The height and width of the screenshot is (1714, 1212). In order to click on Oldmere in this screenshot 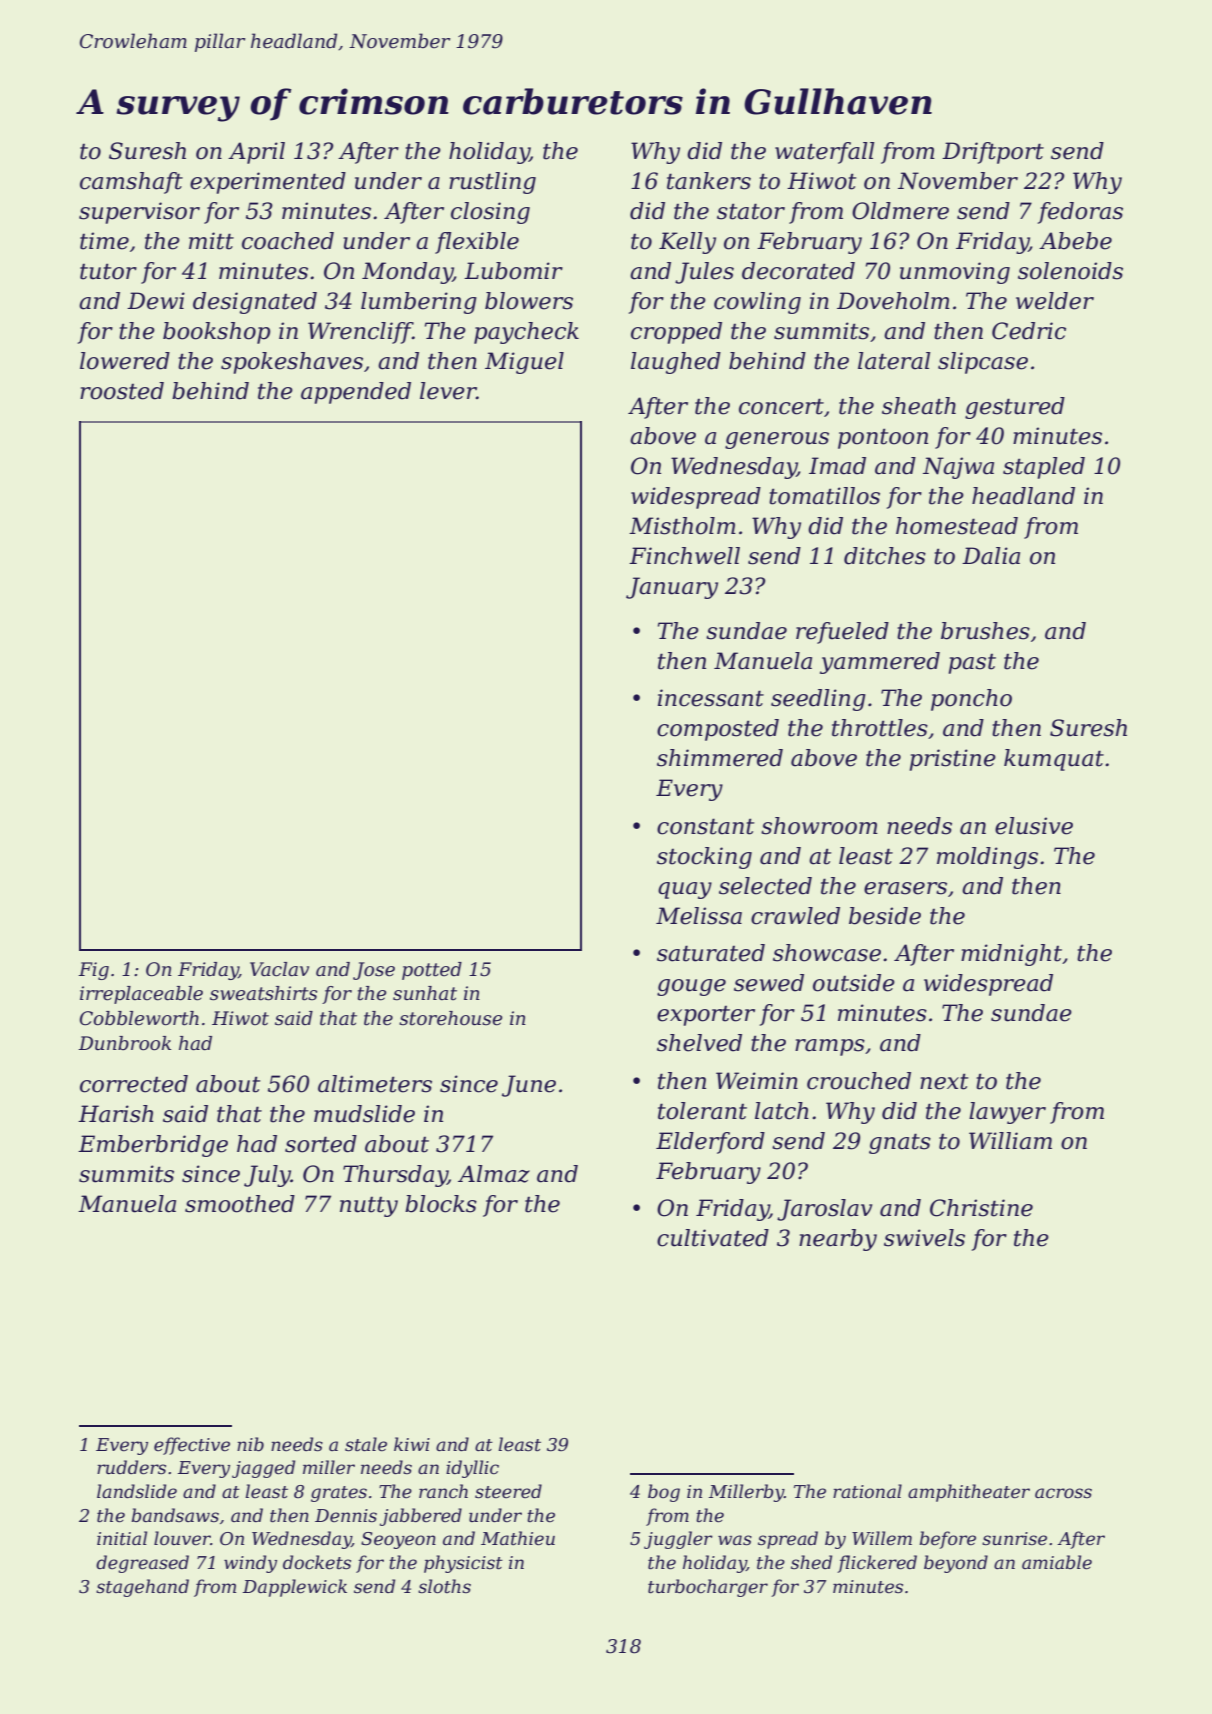, I will do `click(900, 211)`.
